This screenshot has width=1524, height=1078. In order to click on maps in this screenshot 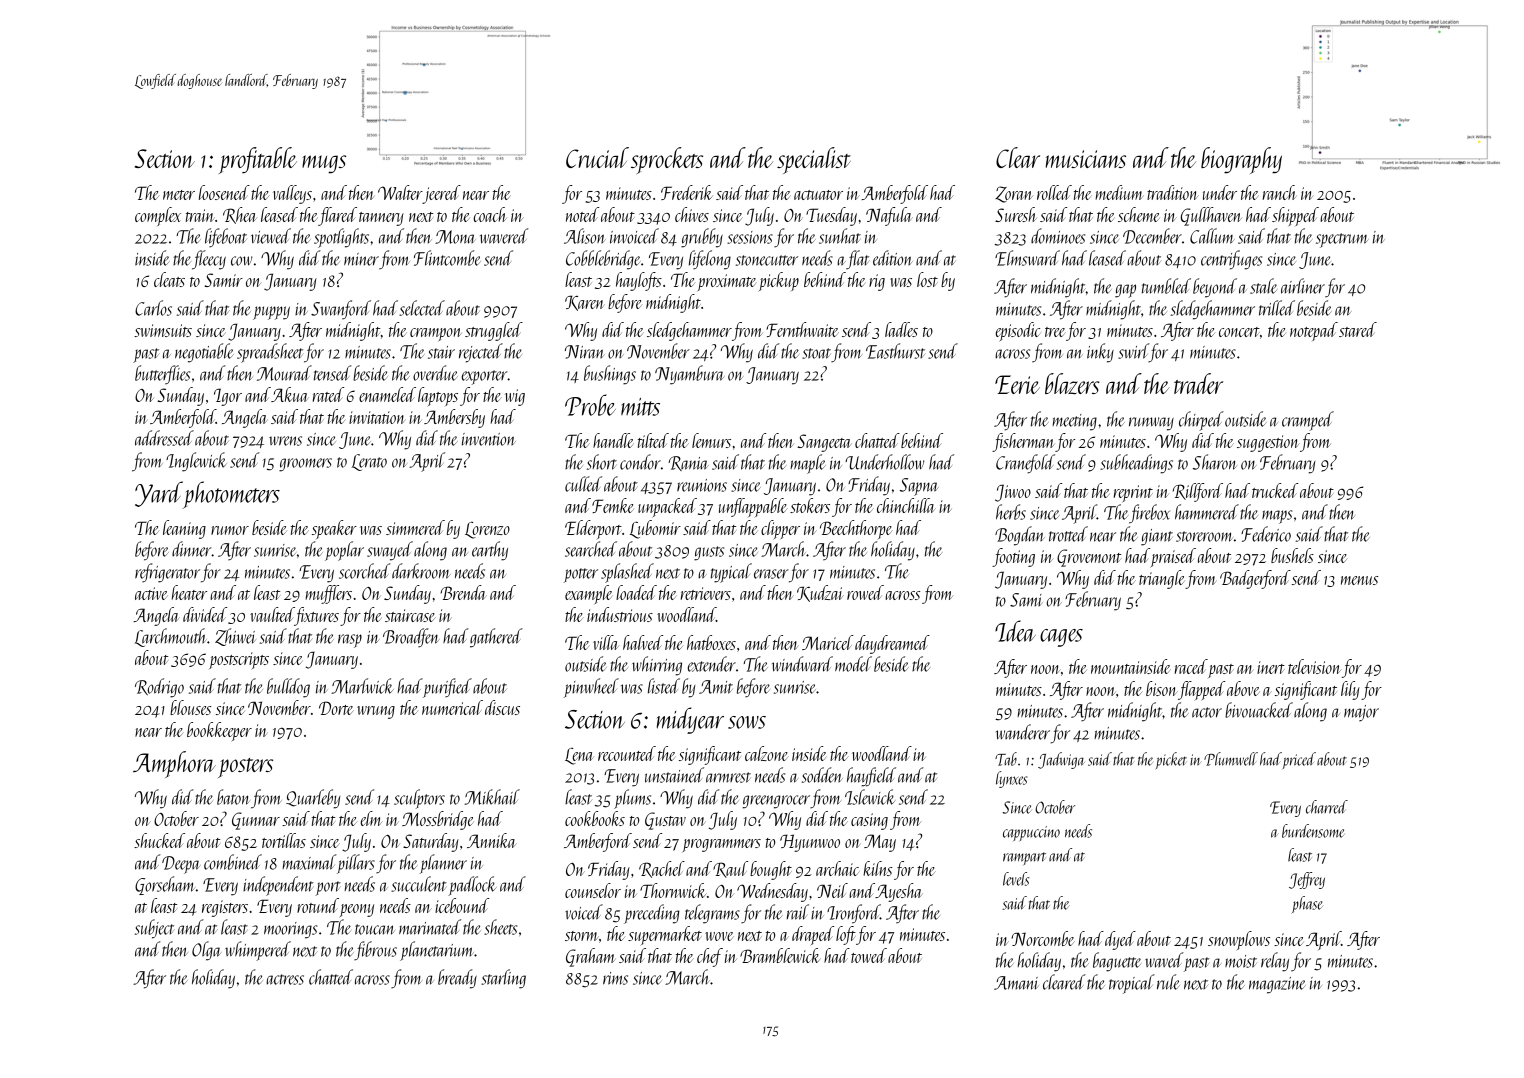, I will do `click(1277, 517)`.
